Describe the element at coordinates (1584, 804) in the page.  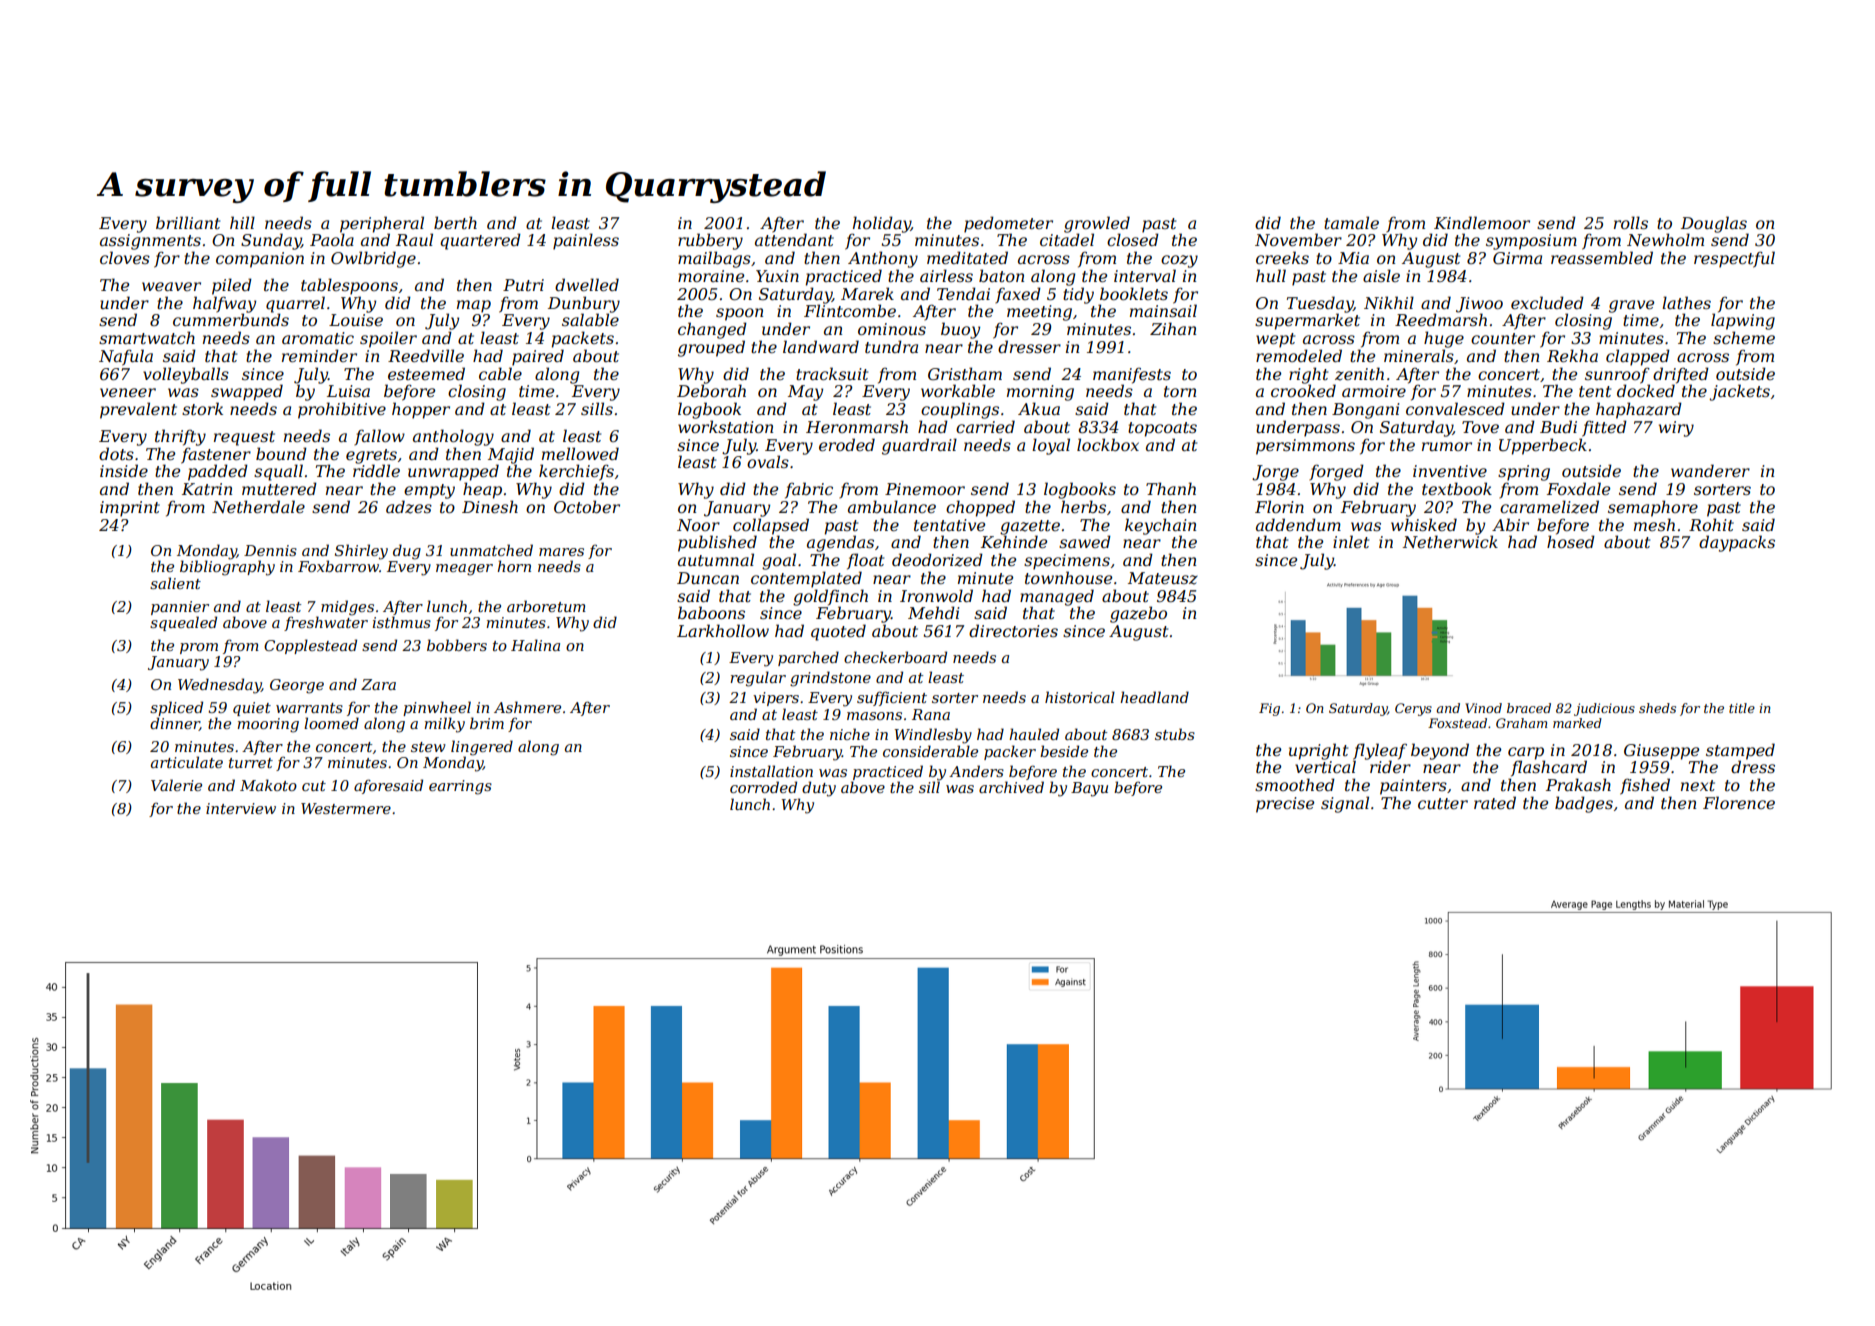
I see `badges` at that location.
